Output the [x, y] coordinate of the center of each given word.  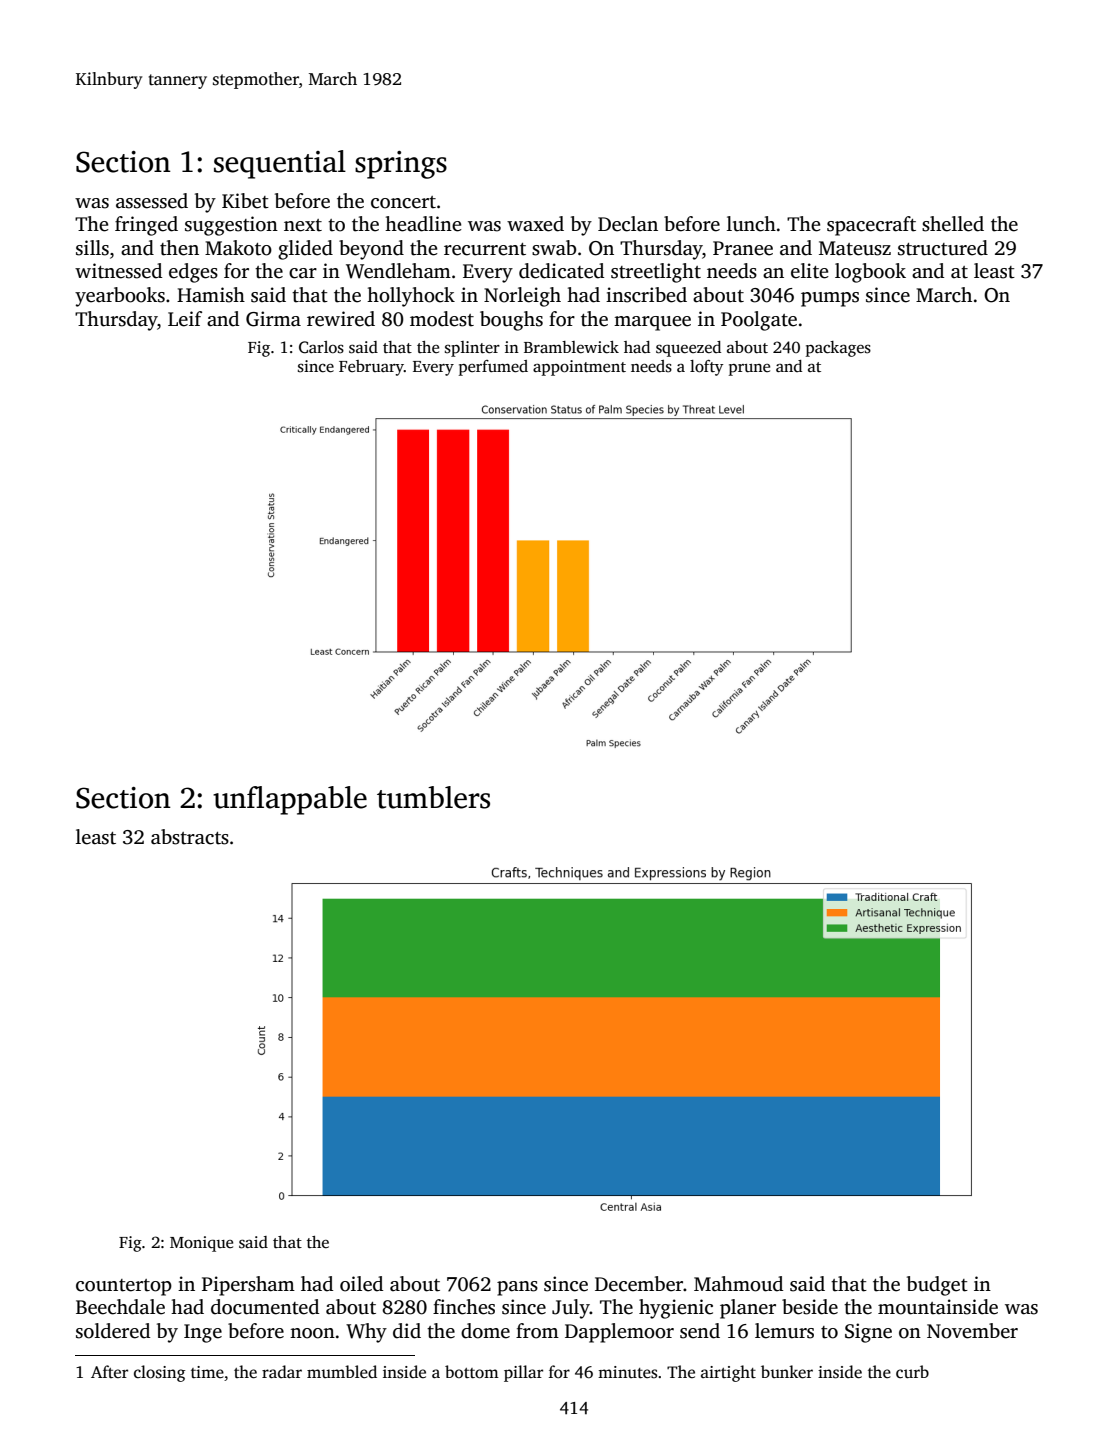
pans [517, 1288]
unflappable [290, 800]
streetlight [656, 273]
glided [305, 250]
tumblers [433, 797]
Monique [201, 1244]
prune [749, 370]
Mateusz [855, 248]
